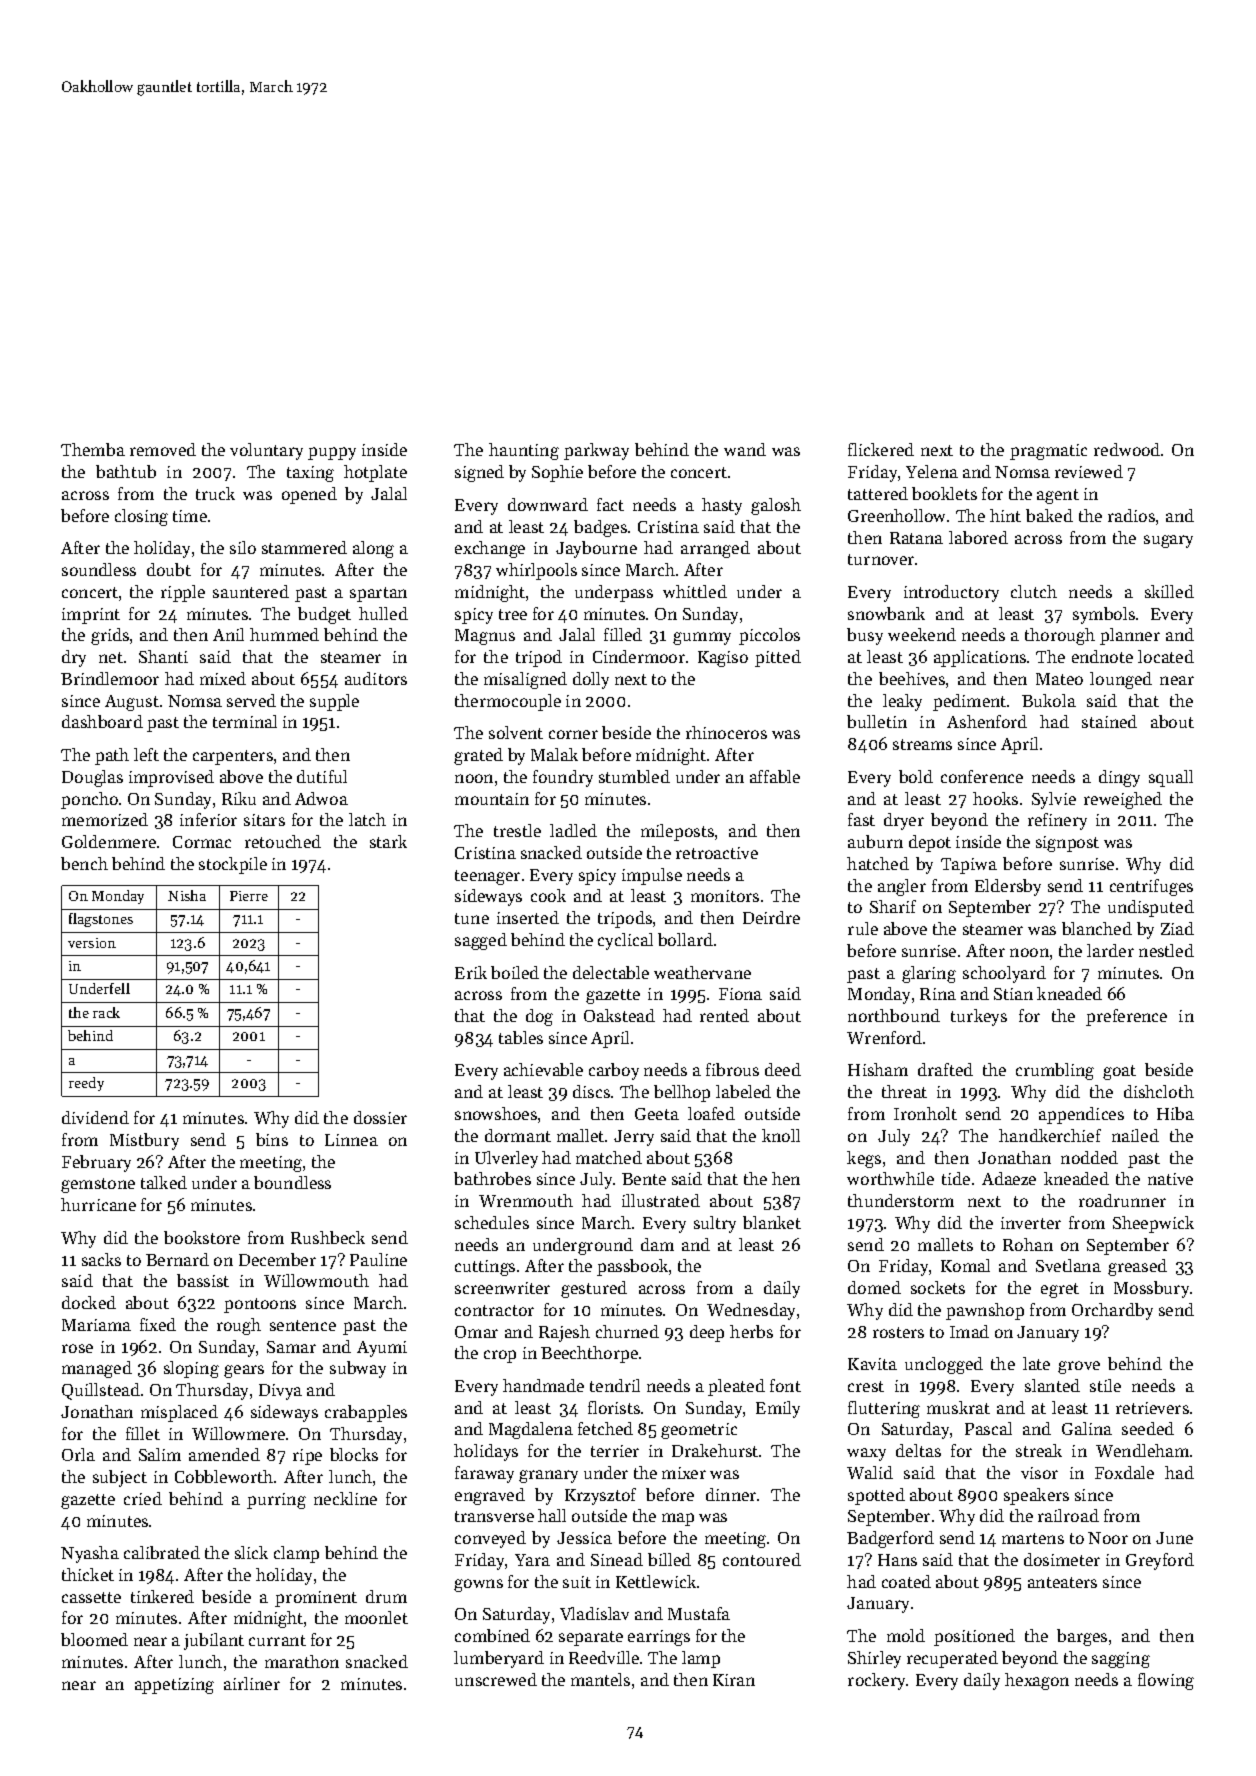 The height and width of the image is (1776, 1256). What do you see at coordinates (678, 1519) in the image?
I see `map` at bounding box center [678, 1519].
